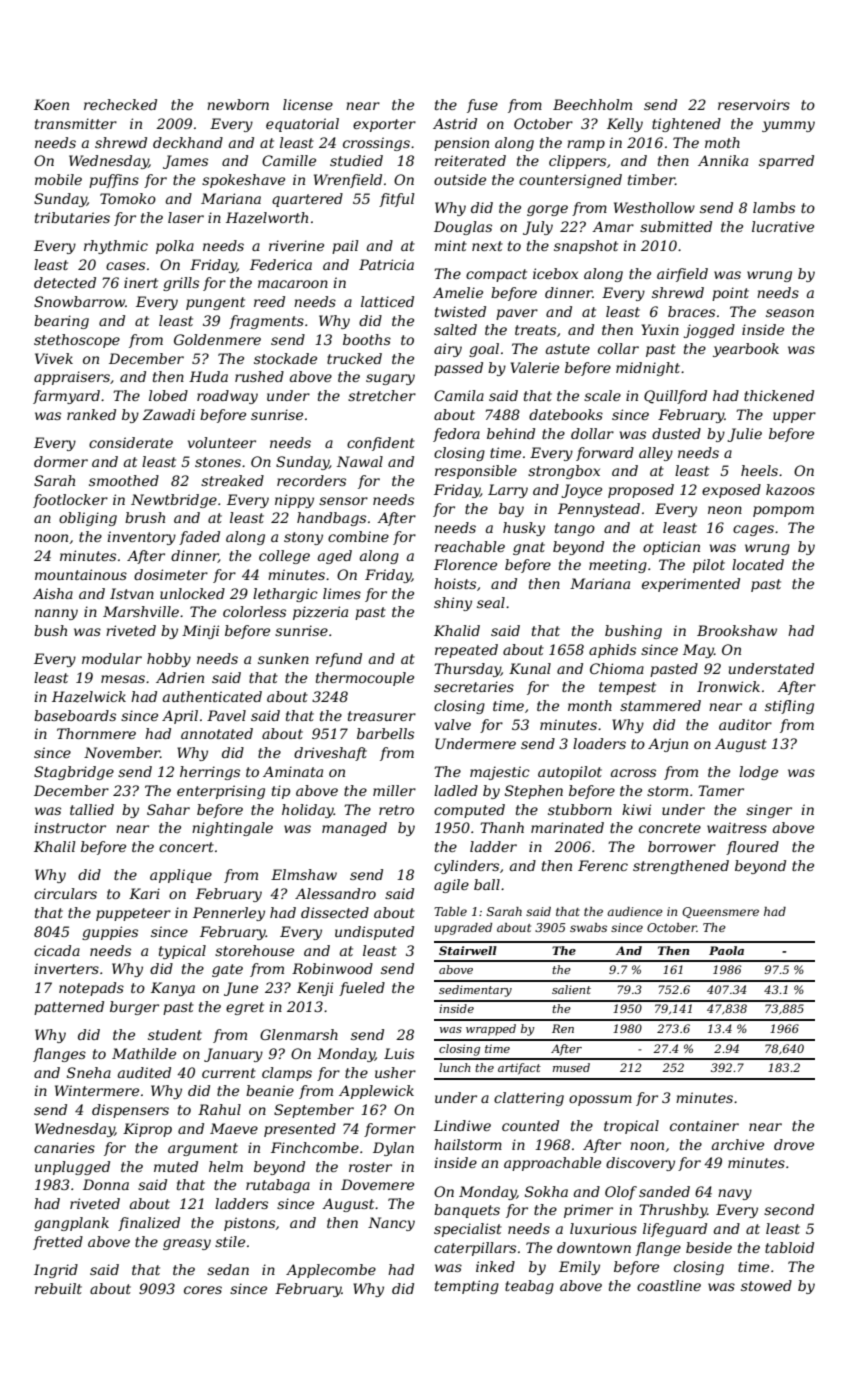  I want to click on salted, so click(455, 329).
